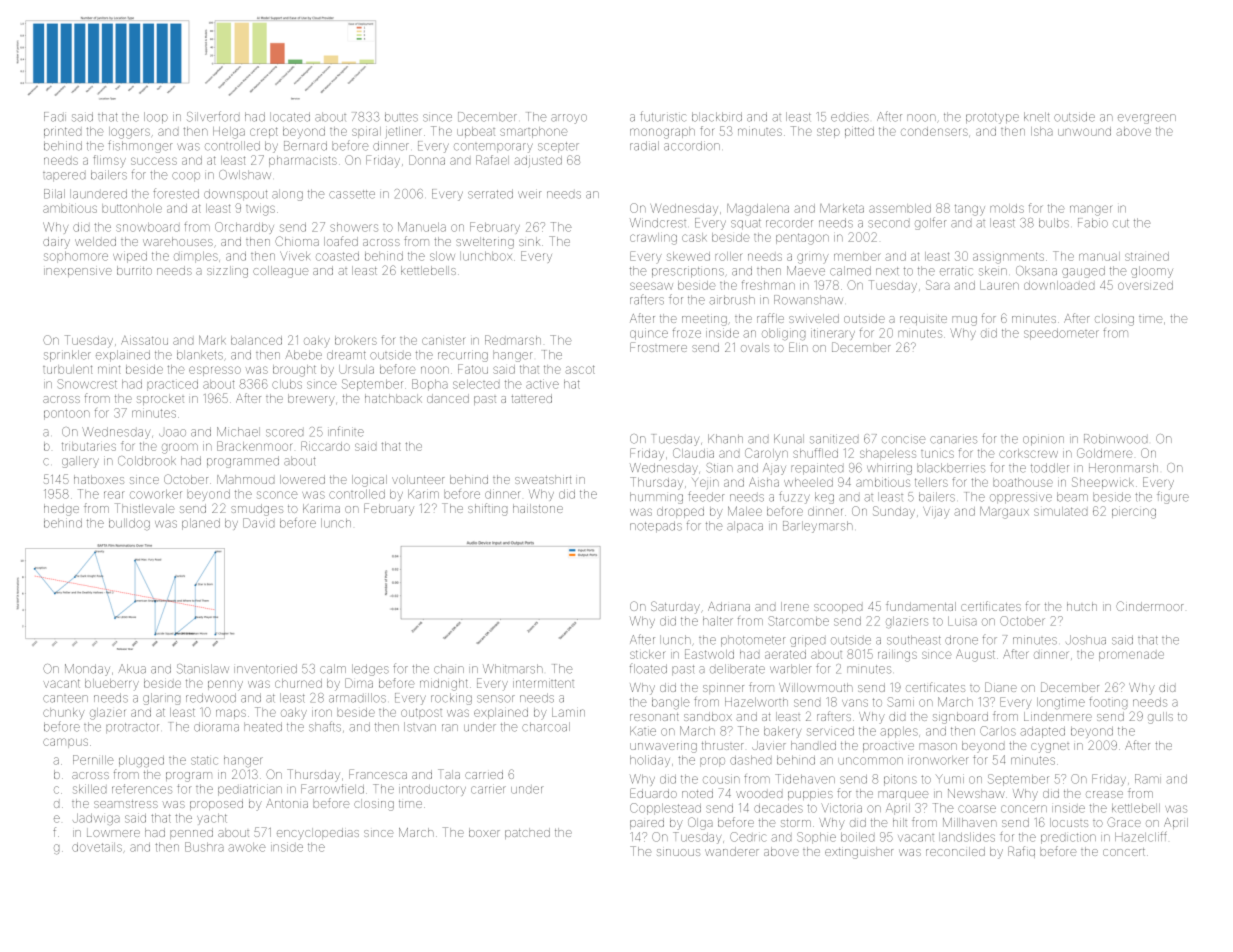  Describe the element at coordinates (1004, 513) in the screenshot. I see `Margaux` at that location.
